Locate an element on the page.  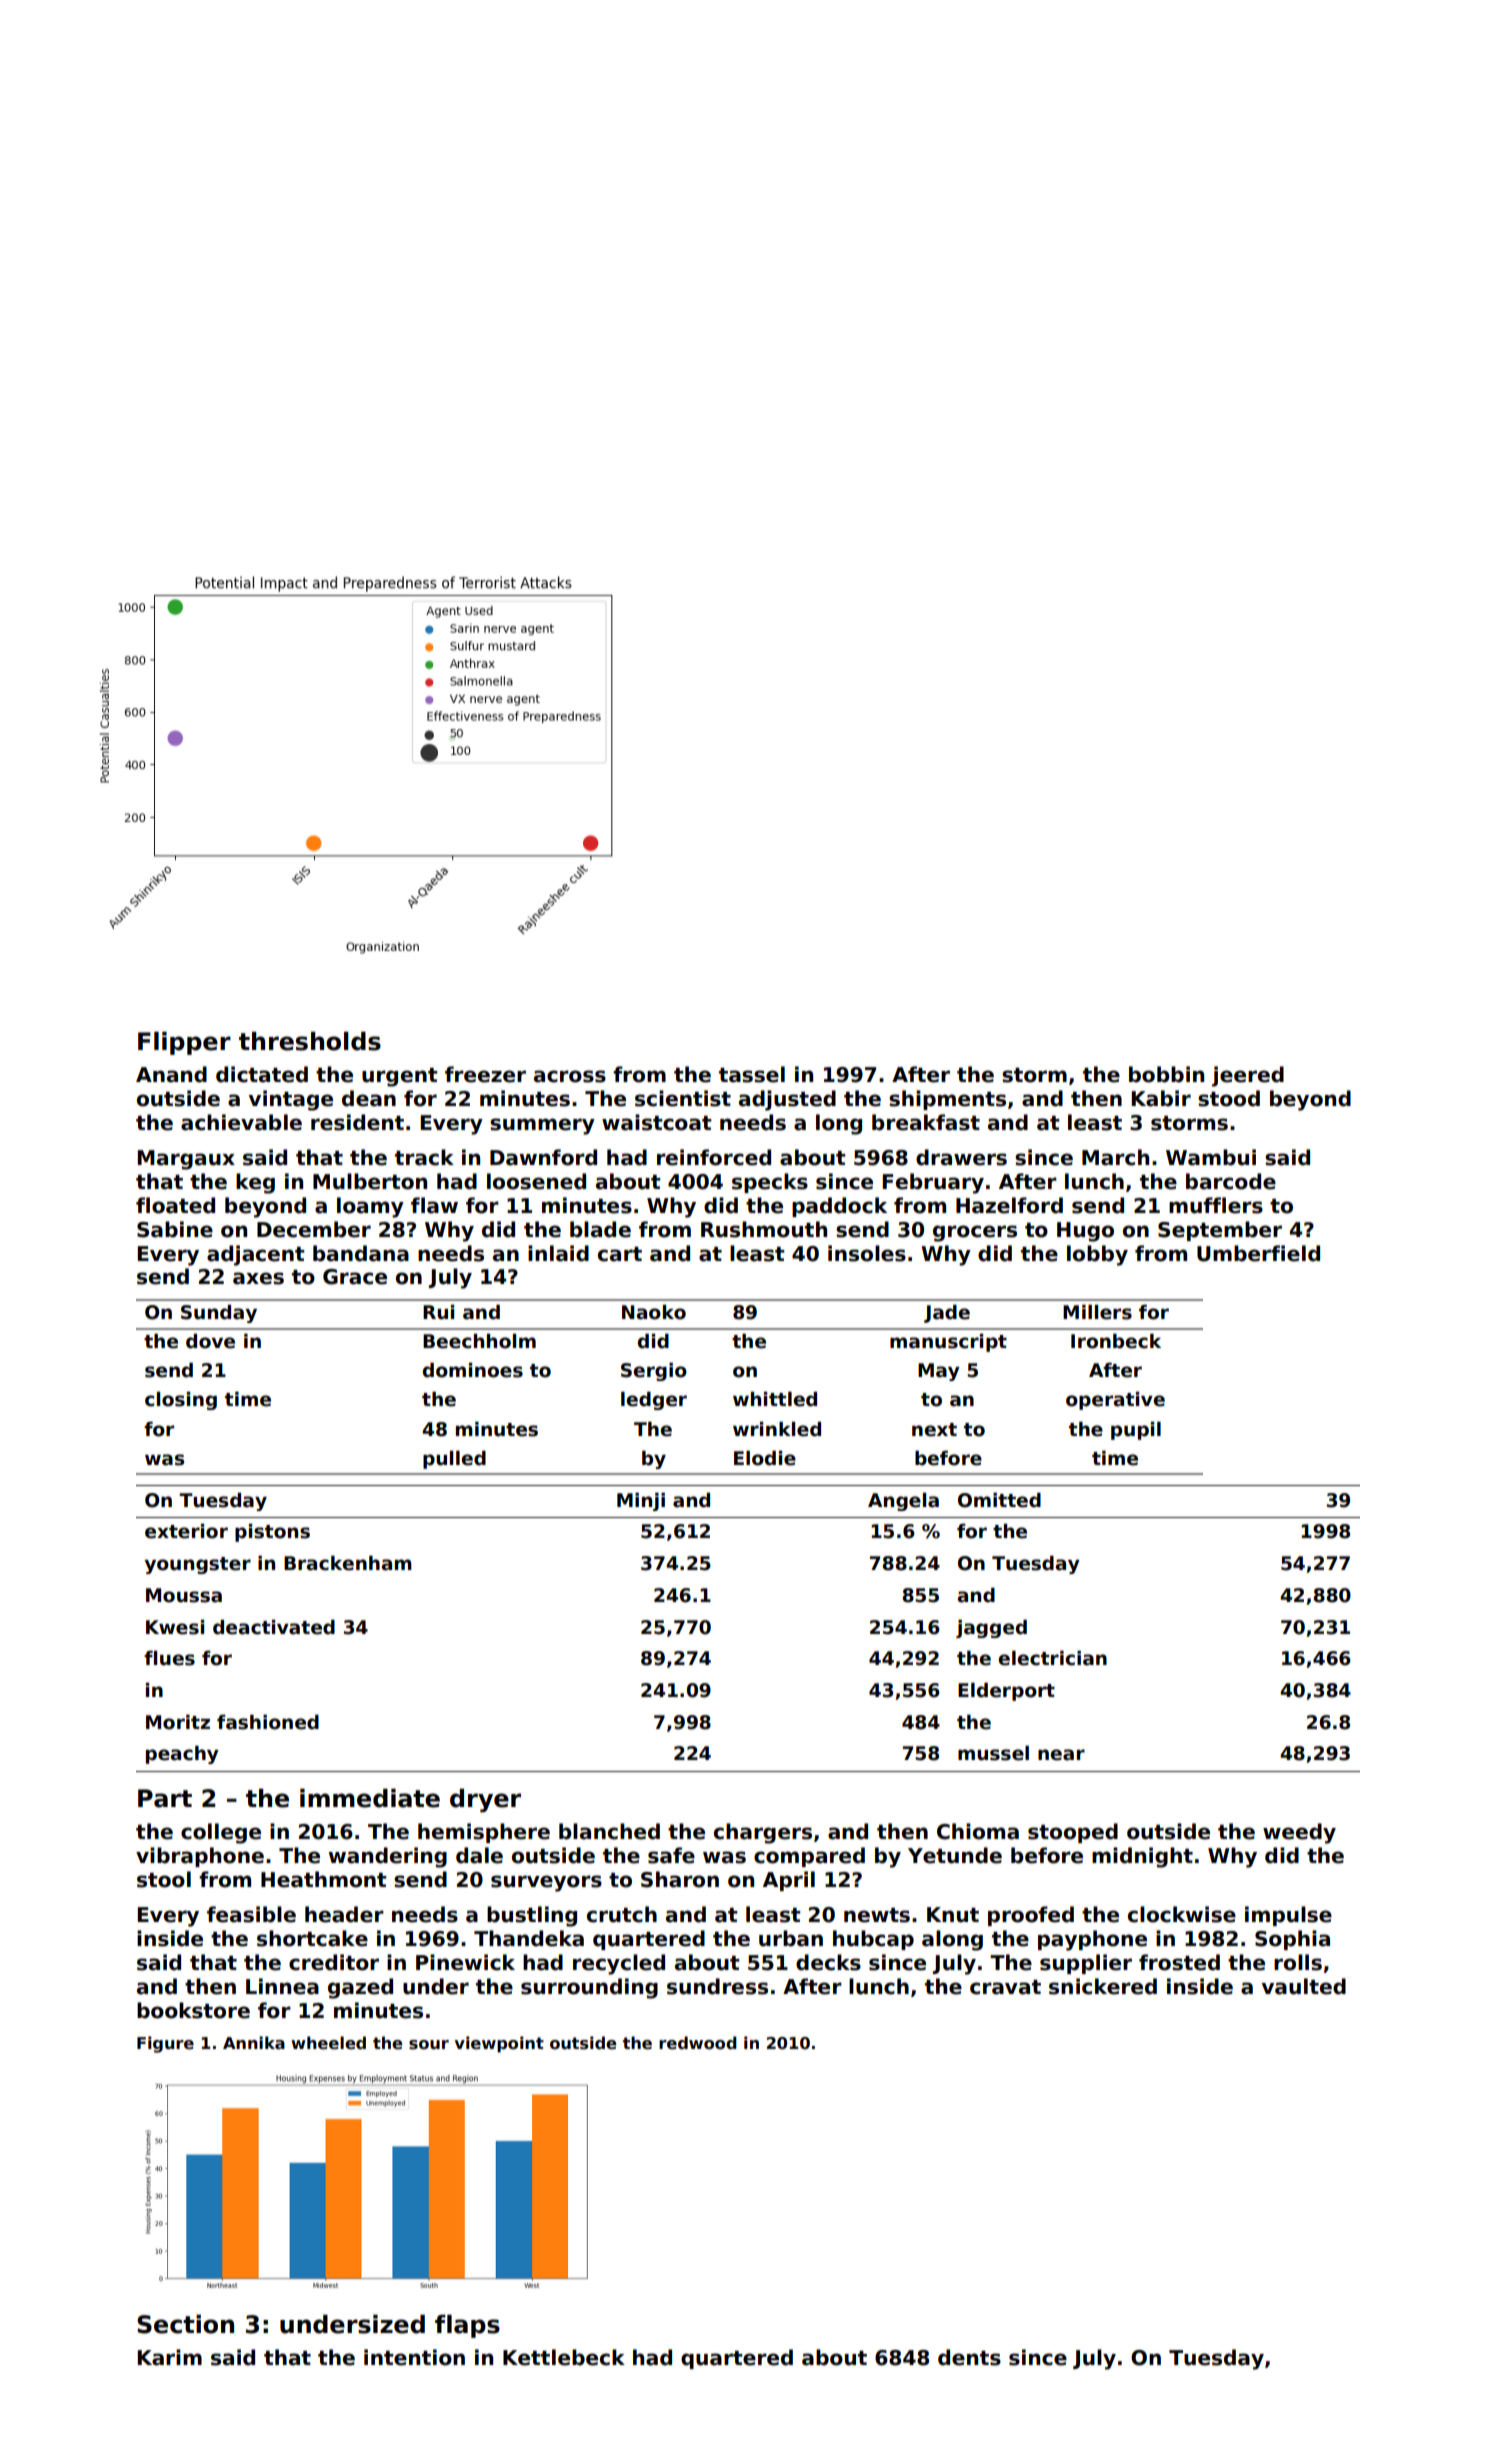
intention is located at coordinates (414, 2357).
